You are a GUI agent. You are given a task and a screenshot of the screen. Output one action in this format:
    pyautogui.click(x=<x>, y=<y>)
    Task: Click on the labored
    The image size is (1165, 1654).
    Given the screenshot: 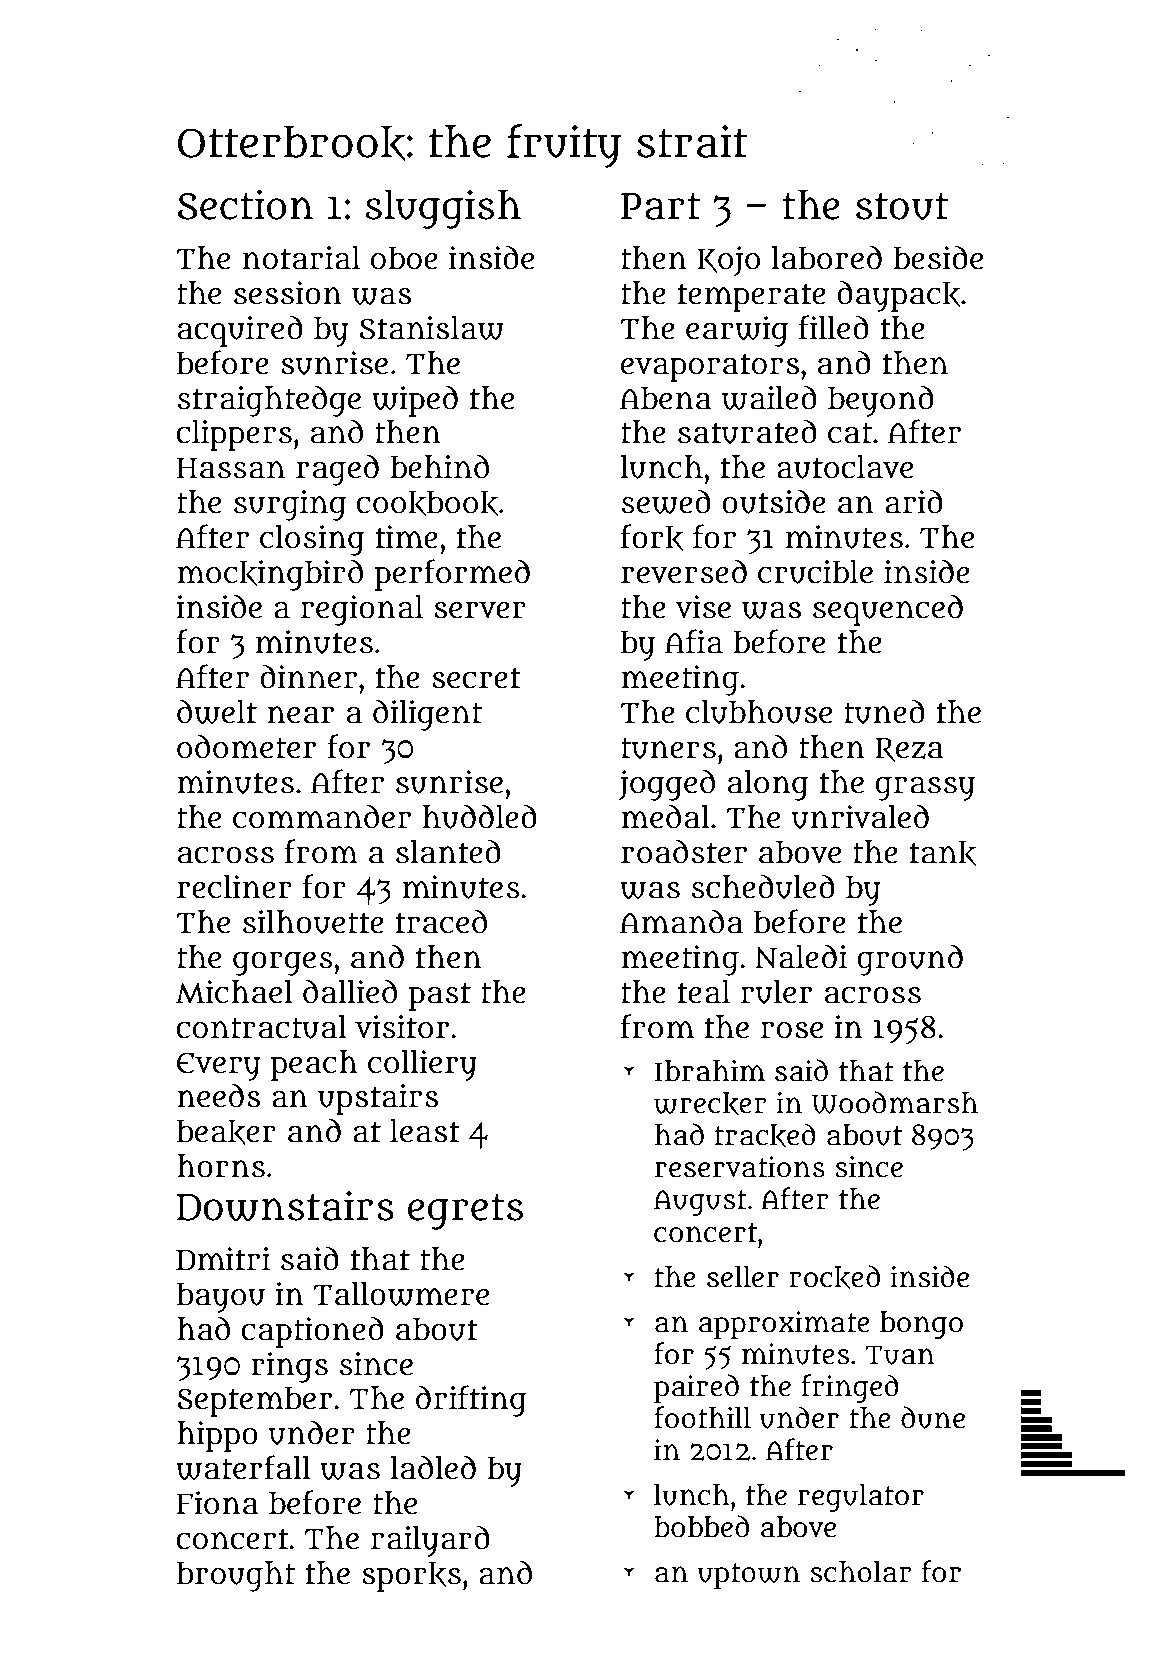 What is the action you would take?
    pyautogui.click(x=826, y=257)
